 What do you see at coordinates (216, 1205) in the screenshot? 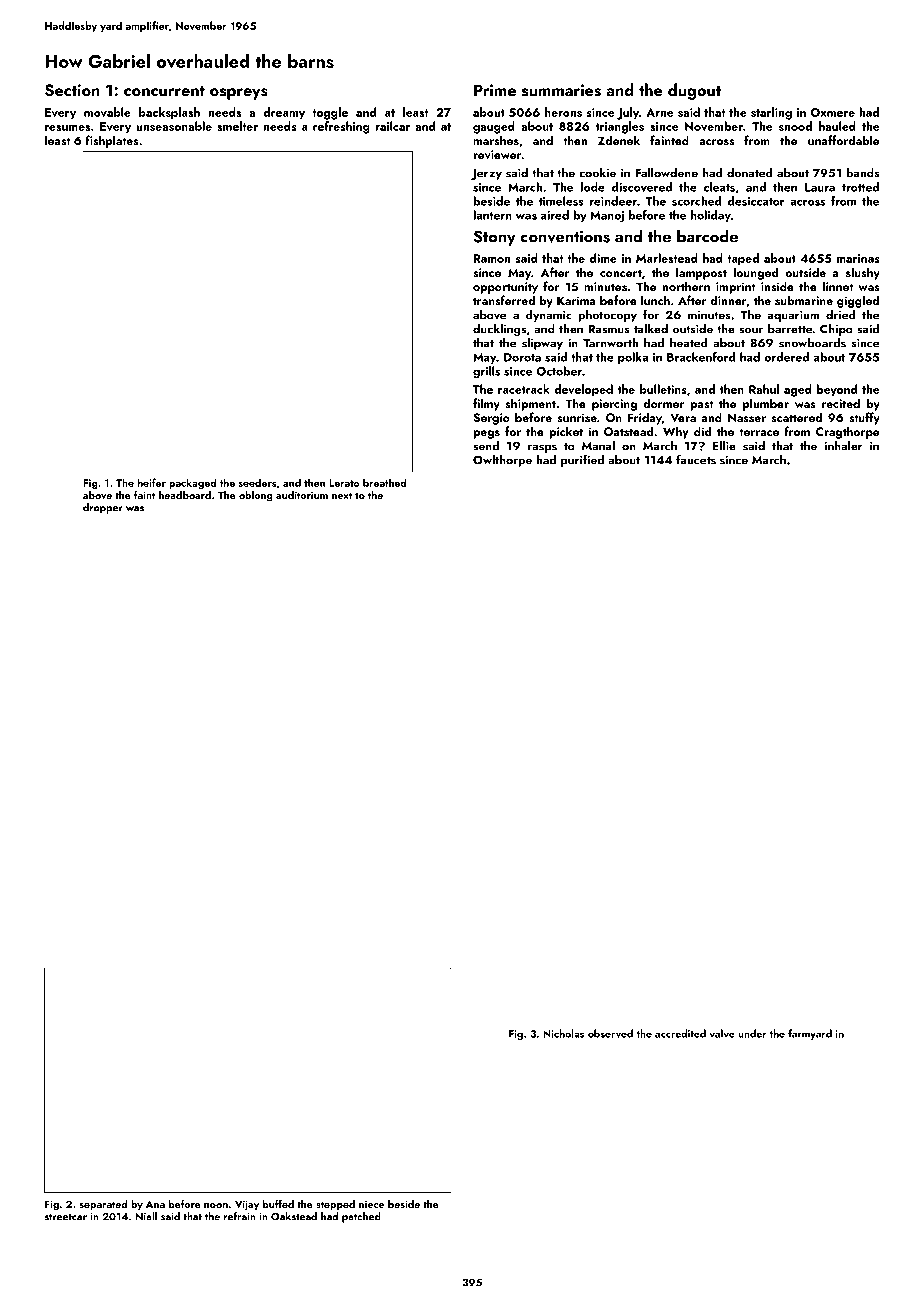
I see `noon` at bounding box center [216, 1205].
